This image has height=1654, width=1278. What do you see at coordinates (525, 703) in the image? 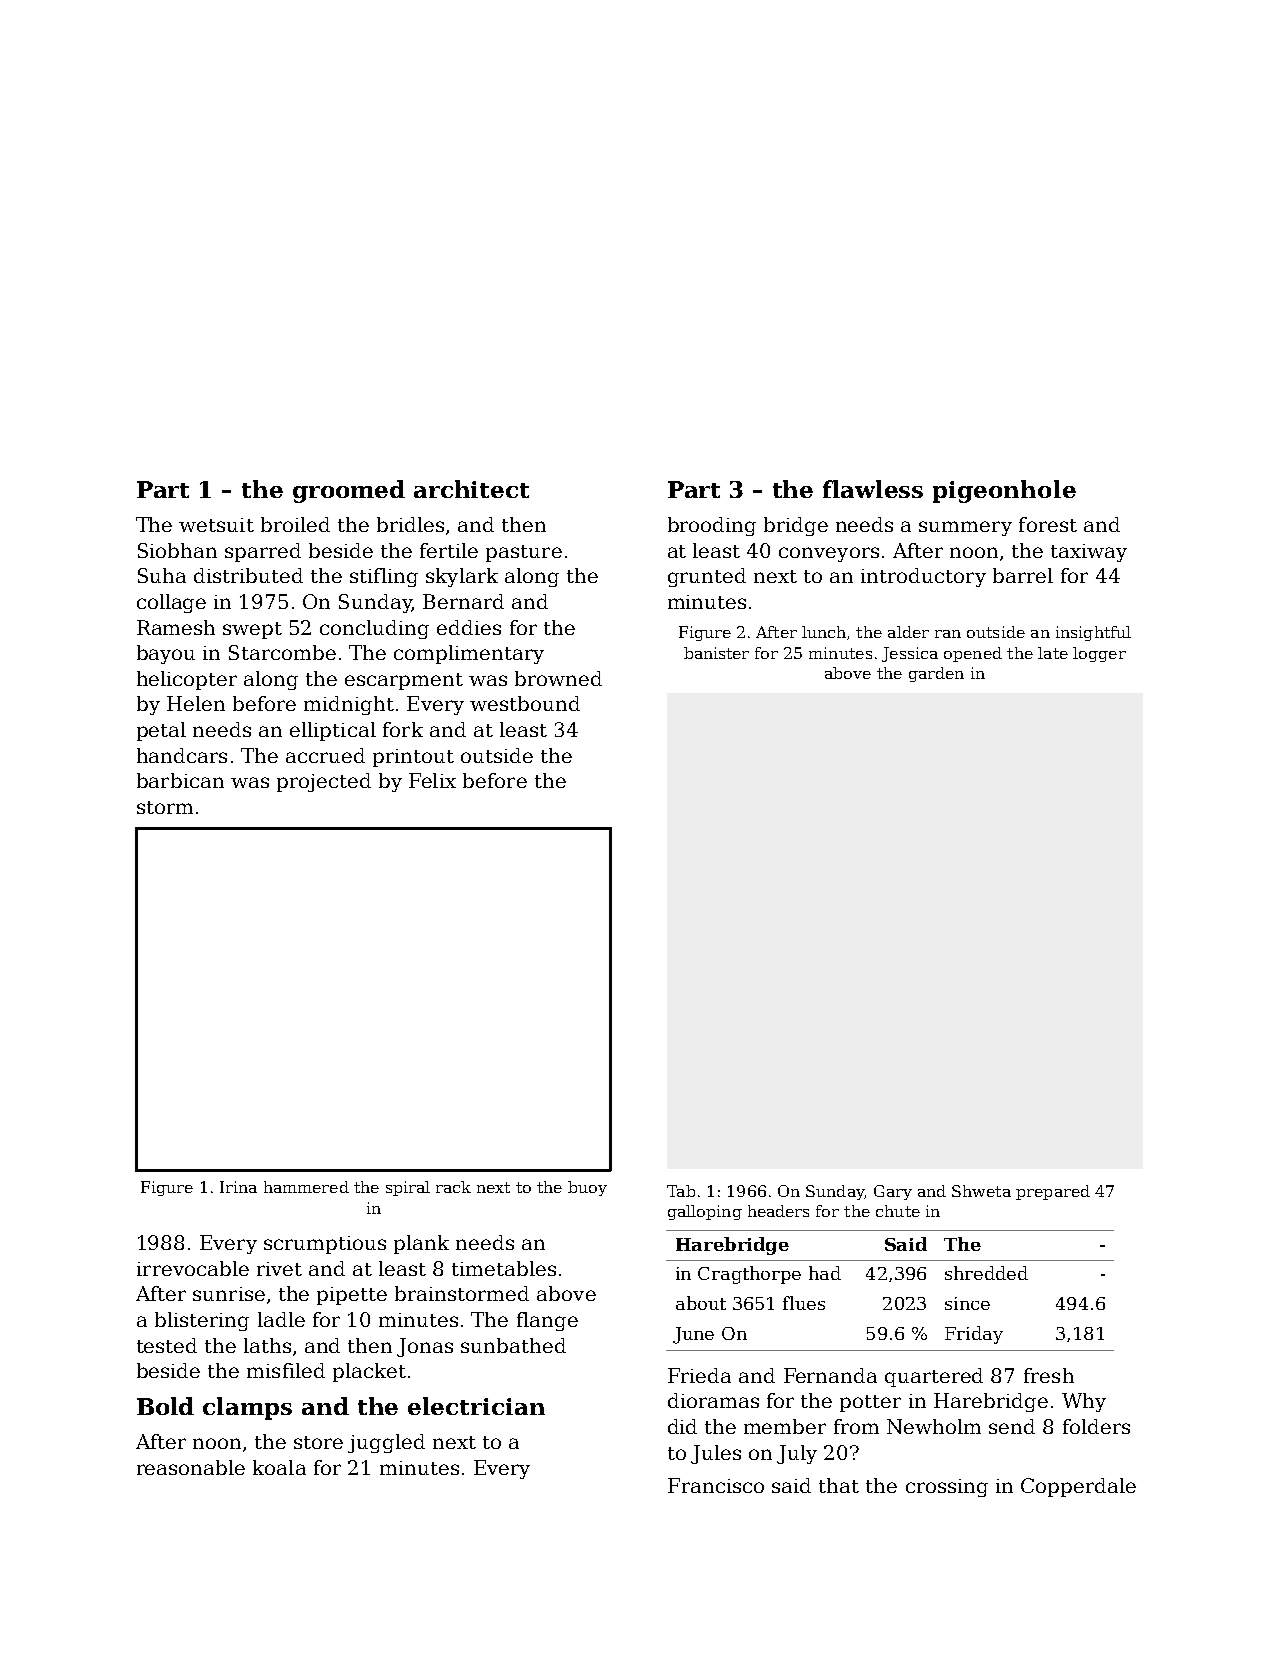
I see `westbound` at bounding box center [525, 703].
